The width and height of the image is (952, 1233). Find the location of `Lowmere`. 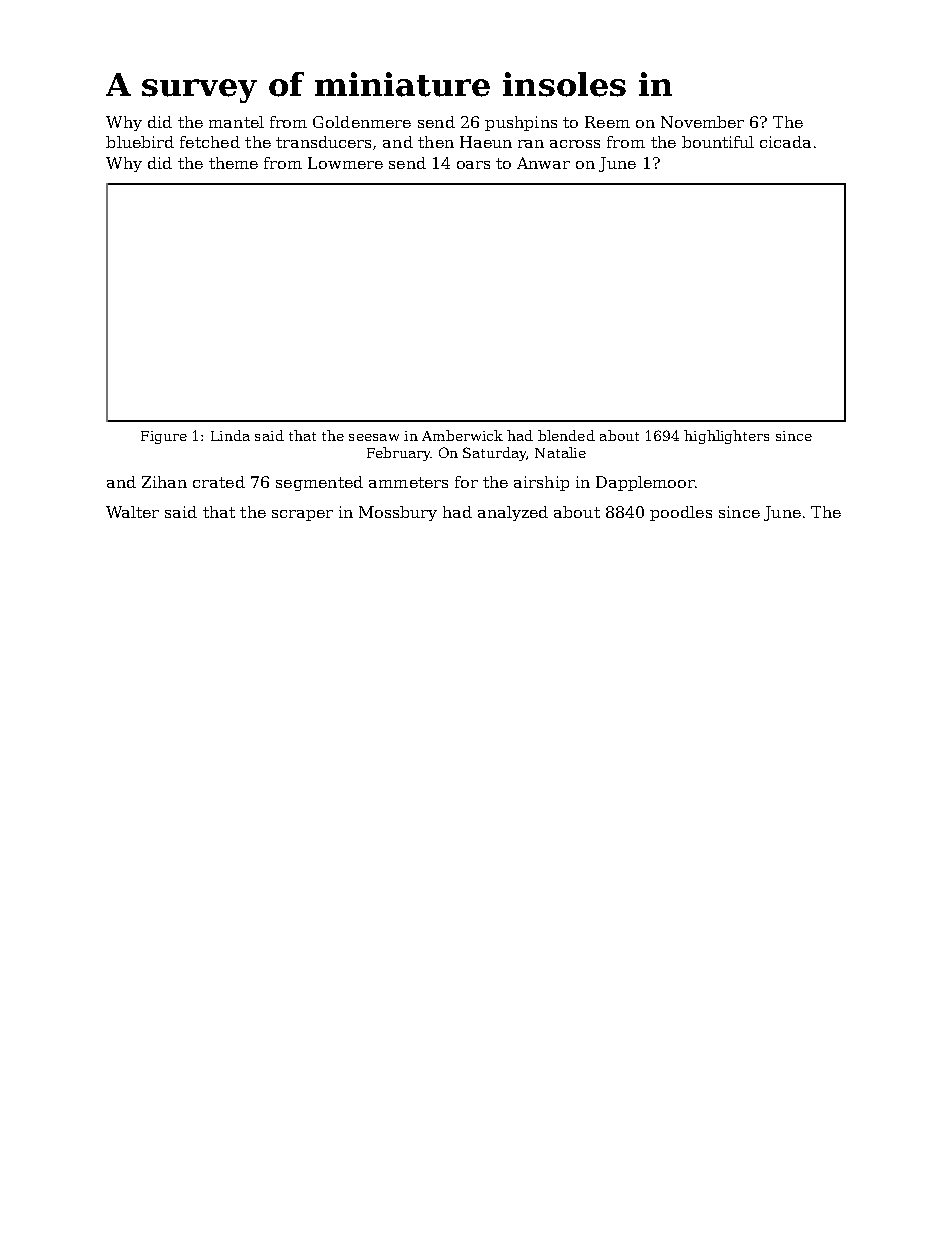

Lowmere is located at coordinates (345, 163).
